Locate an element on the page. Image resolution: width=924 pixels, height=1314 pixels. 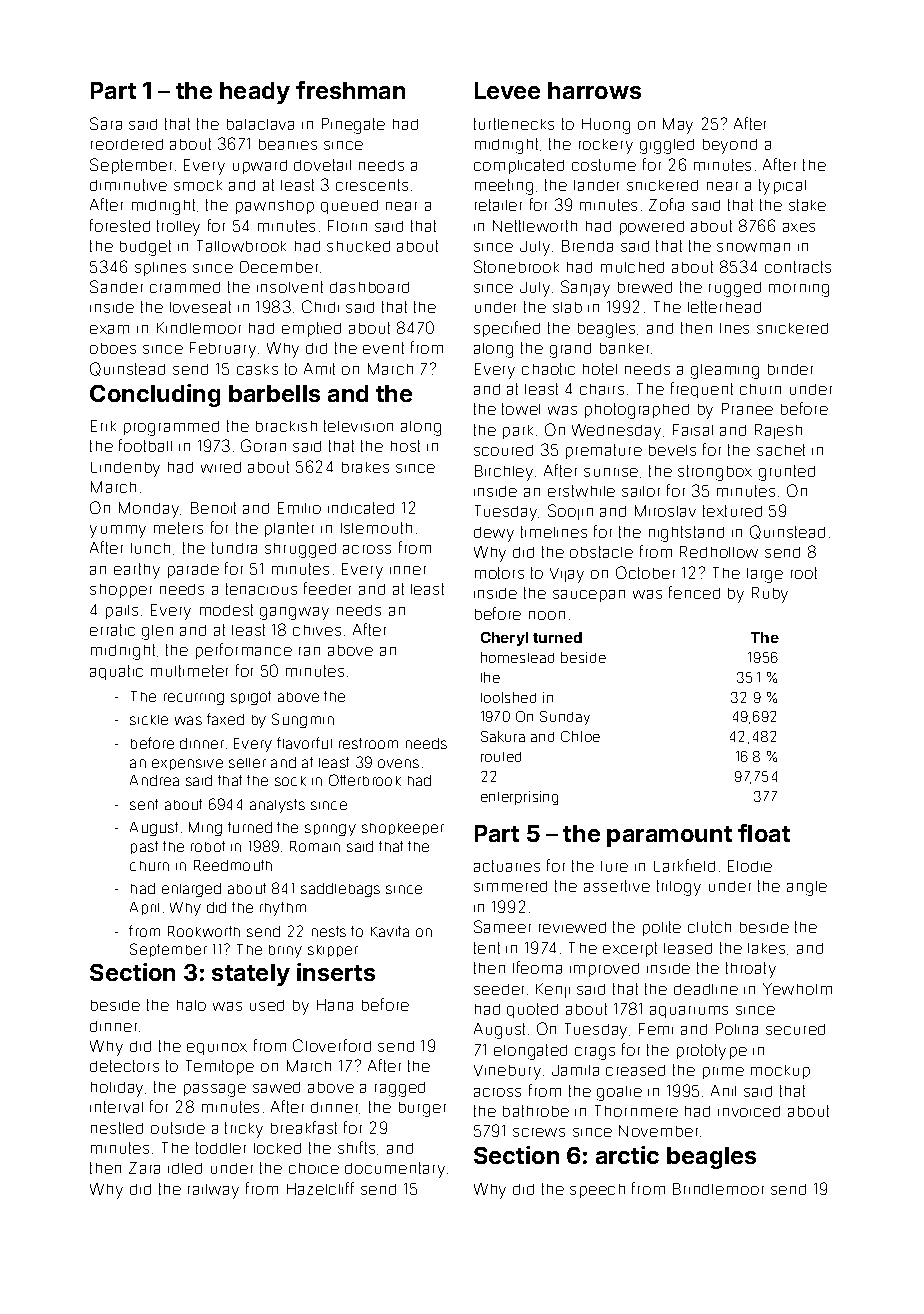
used is located at coordinates (267, 1005).
